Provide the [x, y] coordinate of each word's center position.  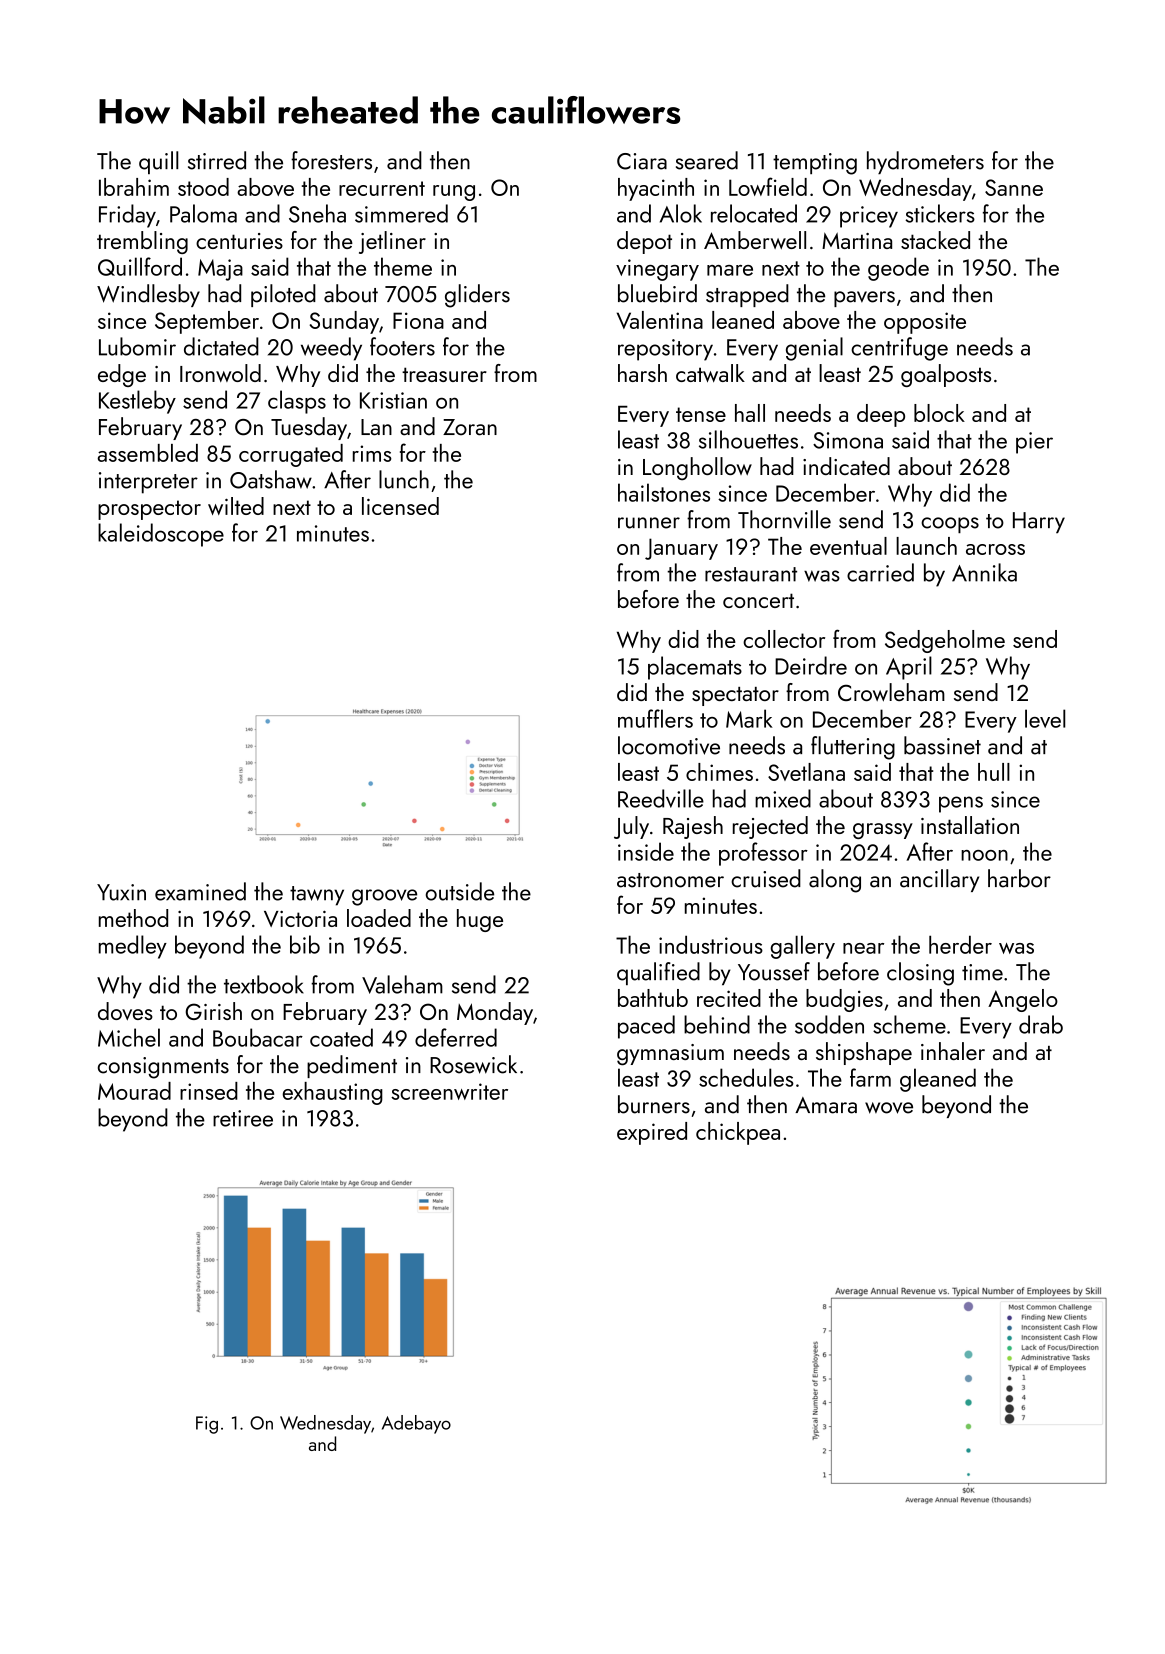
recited [729, 998]
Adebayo [416, 1424]
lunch [404, 479]
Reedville [661, 798]
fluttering [853, 748]
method [133, 918]
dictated [221, 346]
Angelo [1023, 1000]
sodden [829, 1024]
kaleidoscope [161, 535]
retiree [243, 1118]
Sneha [317, 213]
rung [454, 193]
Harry [1039, 522]
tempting [815, 164]
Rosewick [473, 1064]
